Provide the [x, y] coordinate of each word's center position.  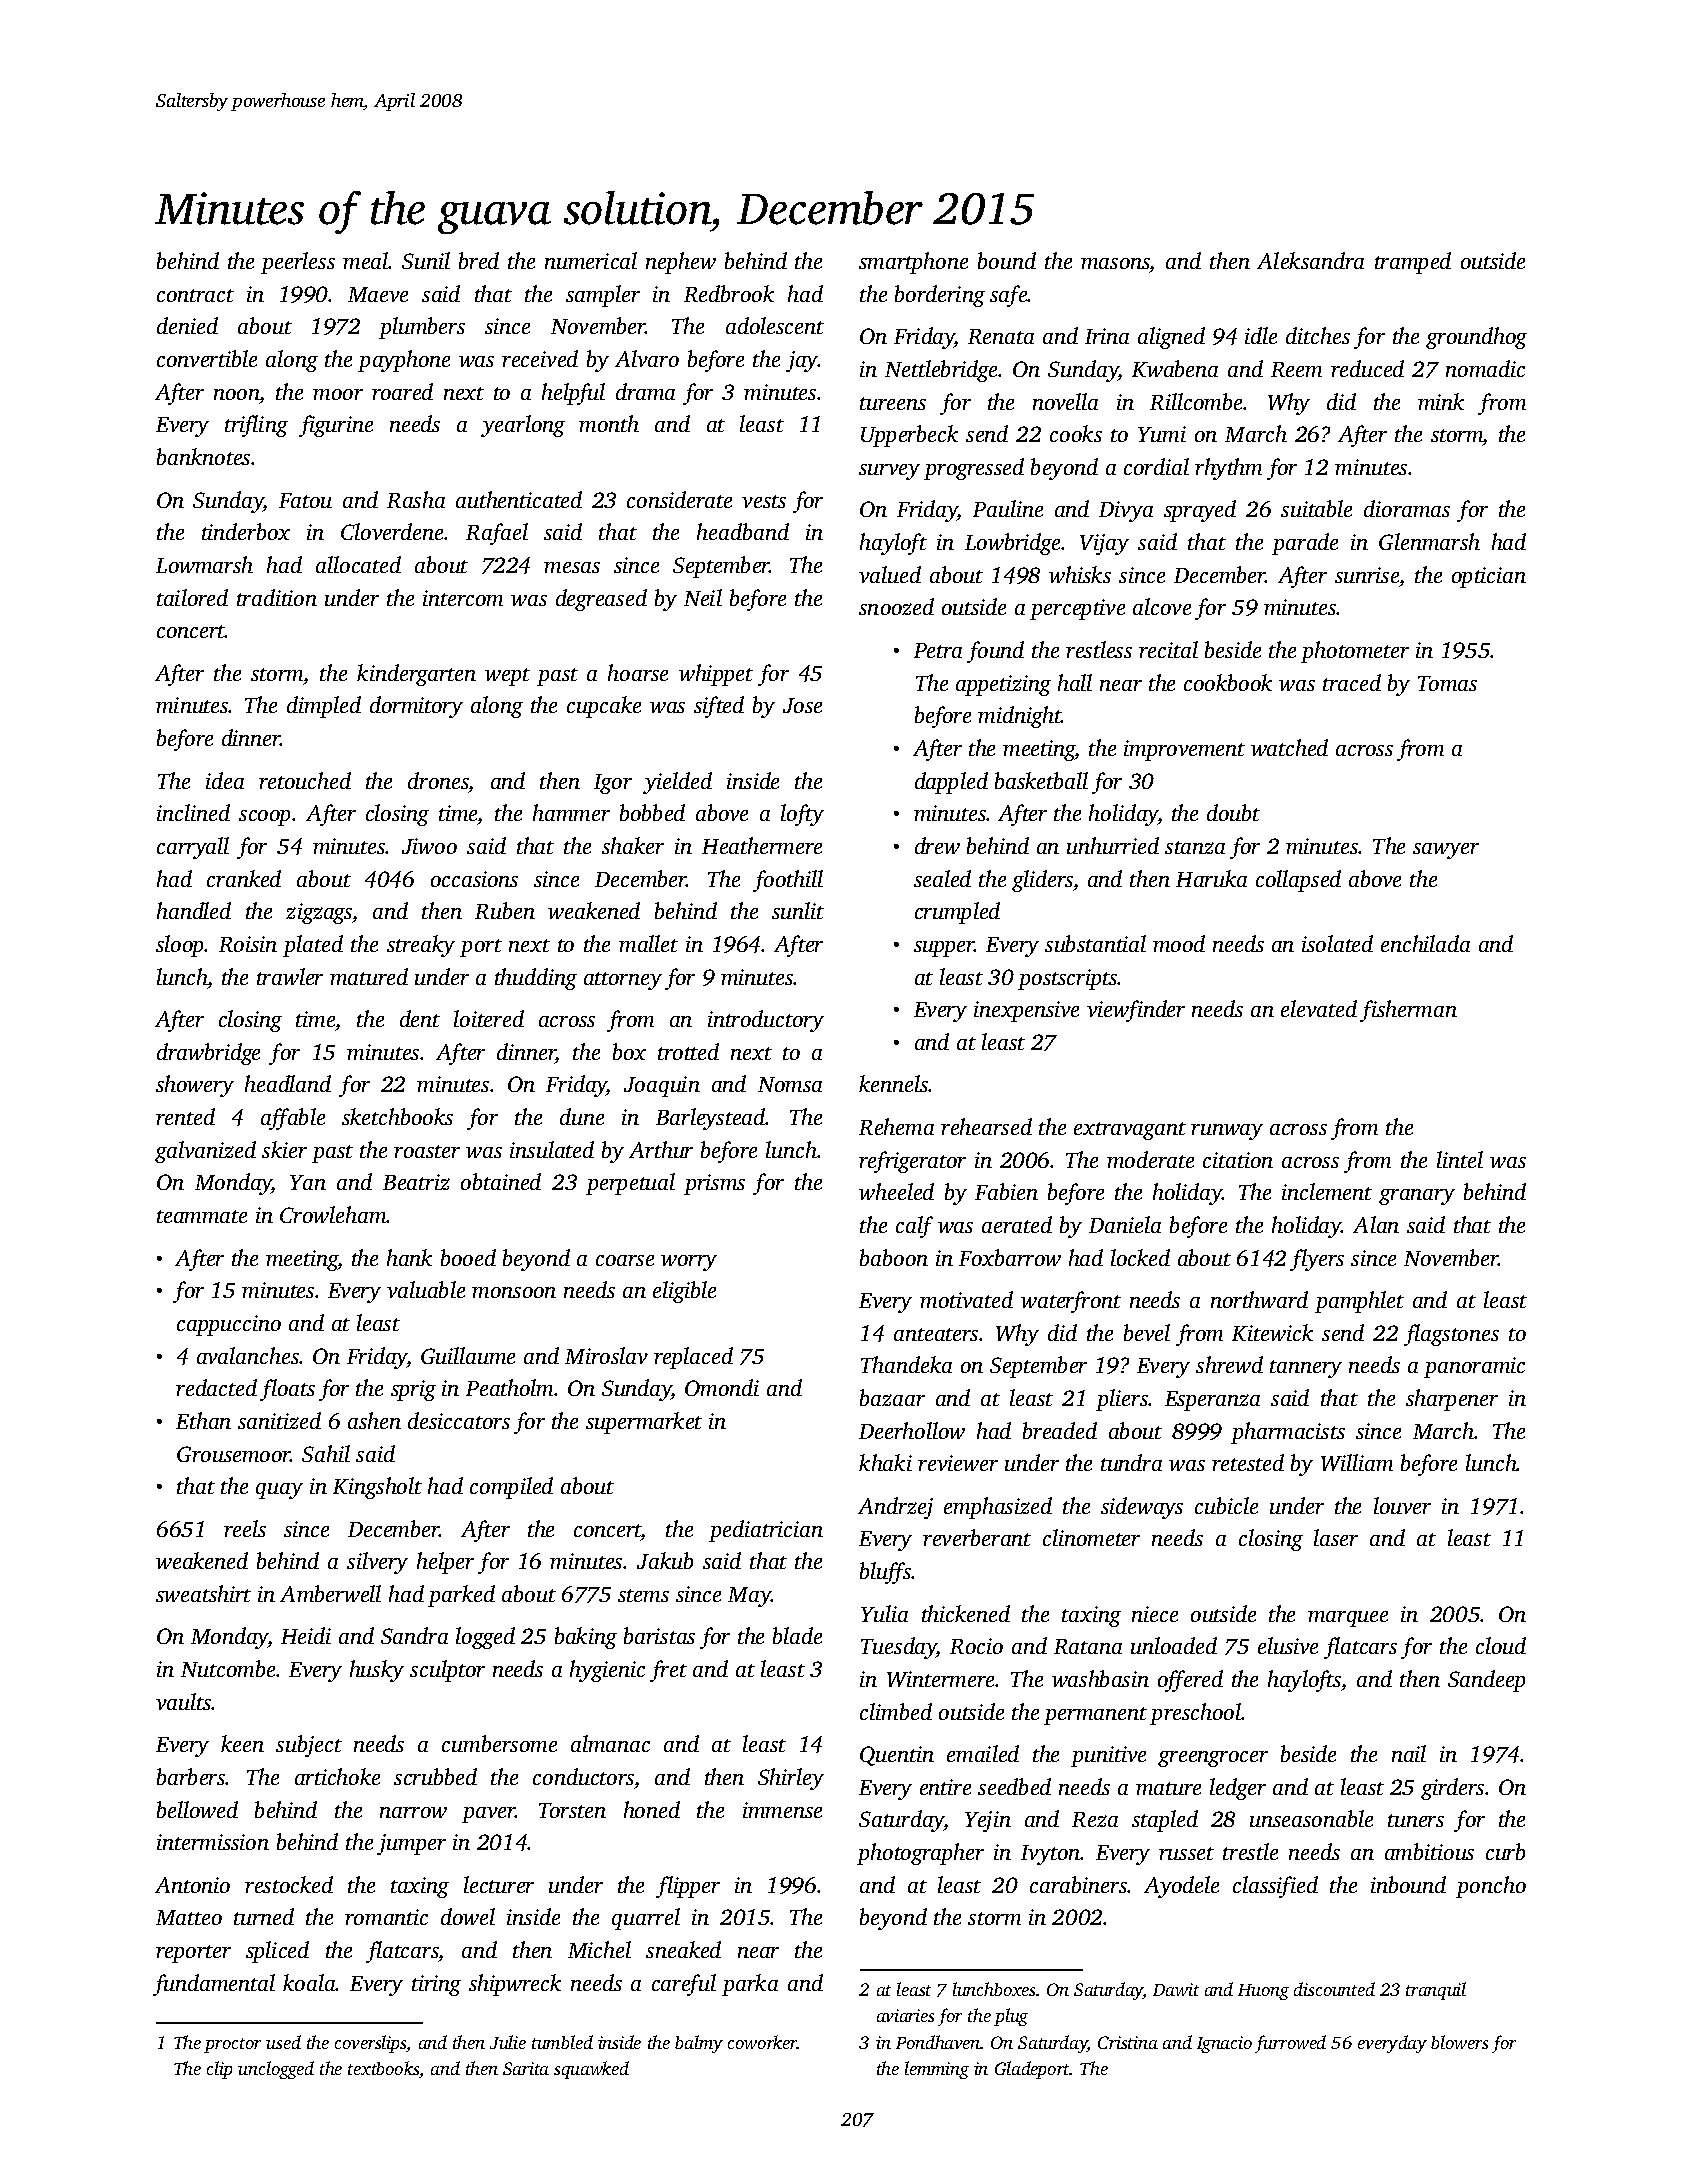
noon [237, 394]
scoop [264, 818]
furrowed [1290, 2044]
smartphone [913, 263]
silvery [377, 1563]
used [283, 2042]
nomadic [1485, 368]
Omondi [722, 1387]
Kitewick [1272, 1332]
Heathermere [762, 845]
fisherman [1408, 1011]
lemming [937, 2070]
